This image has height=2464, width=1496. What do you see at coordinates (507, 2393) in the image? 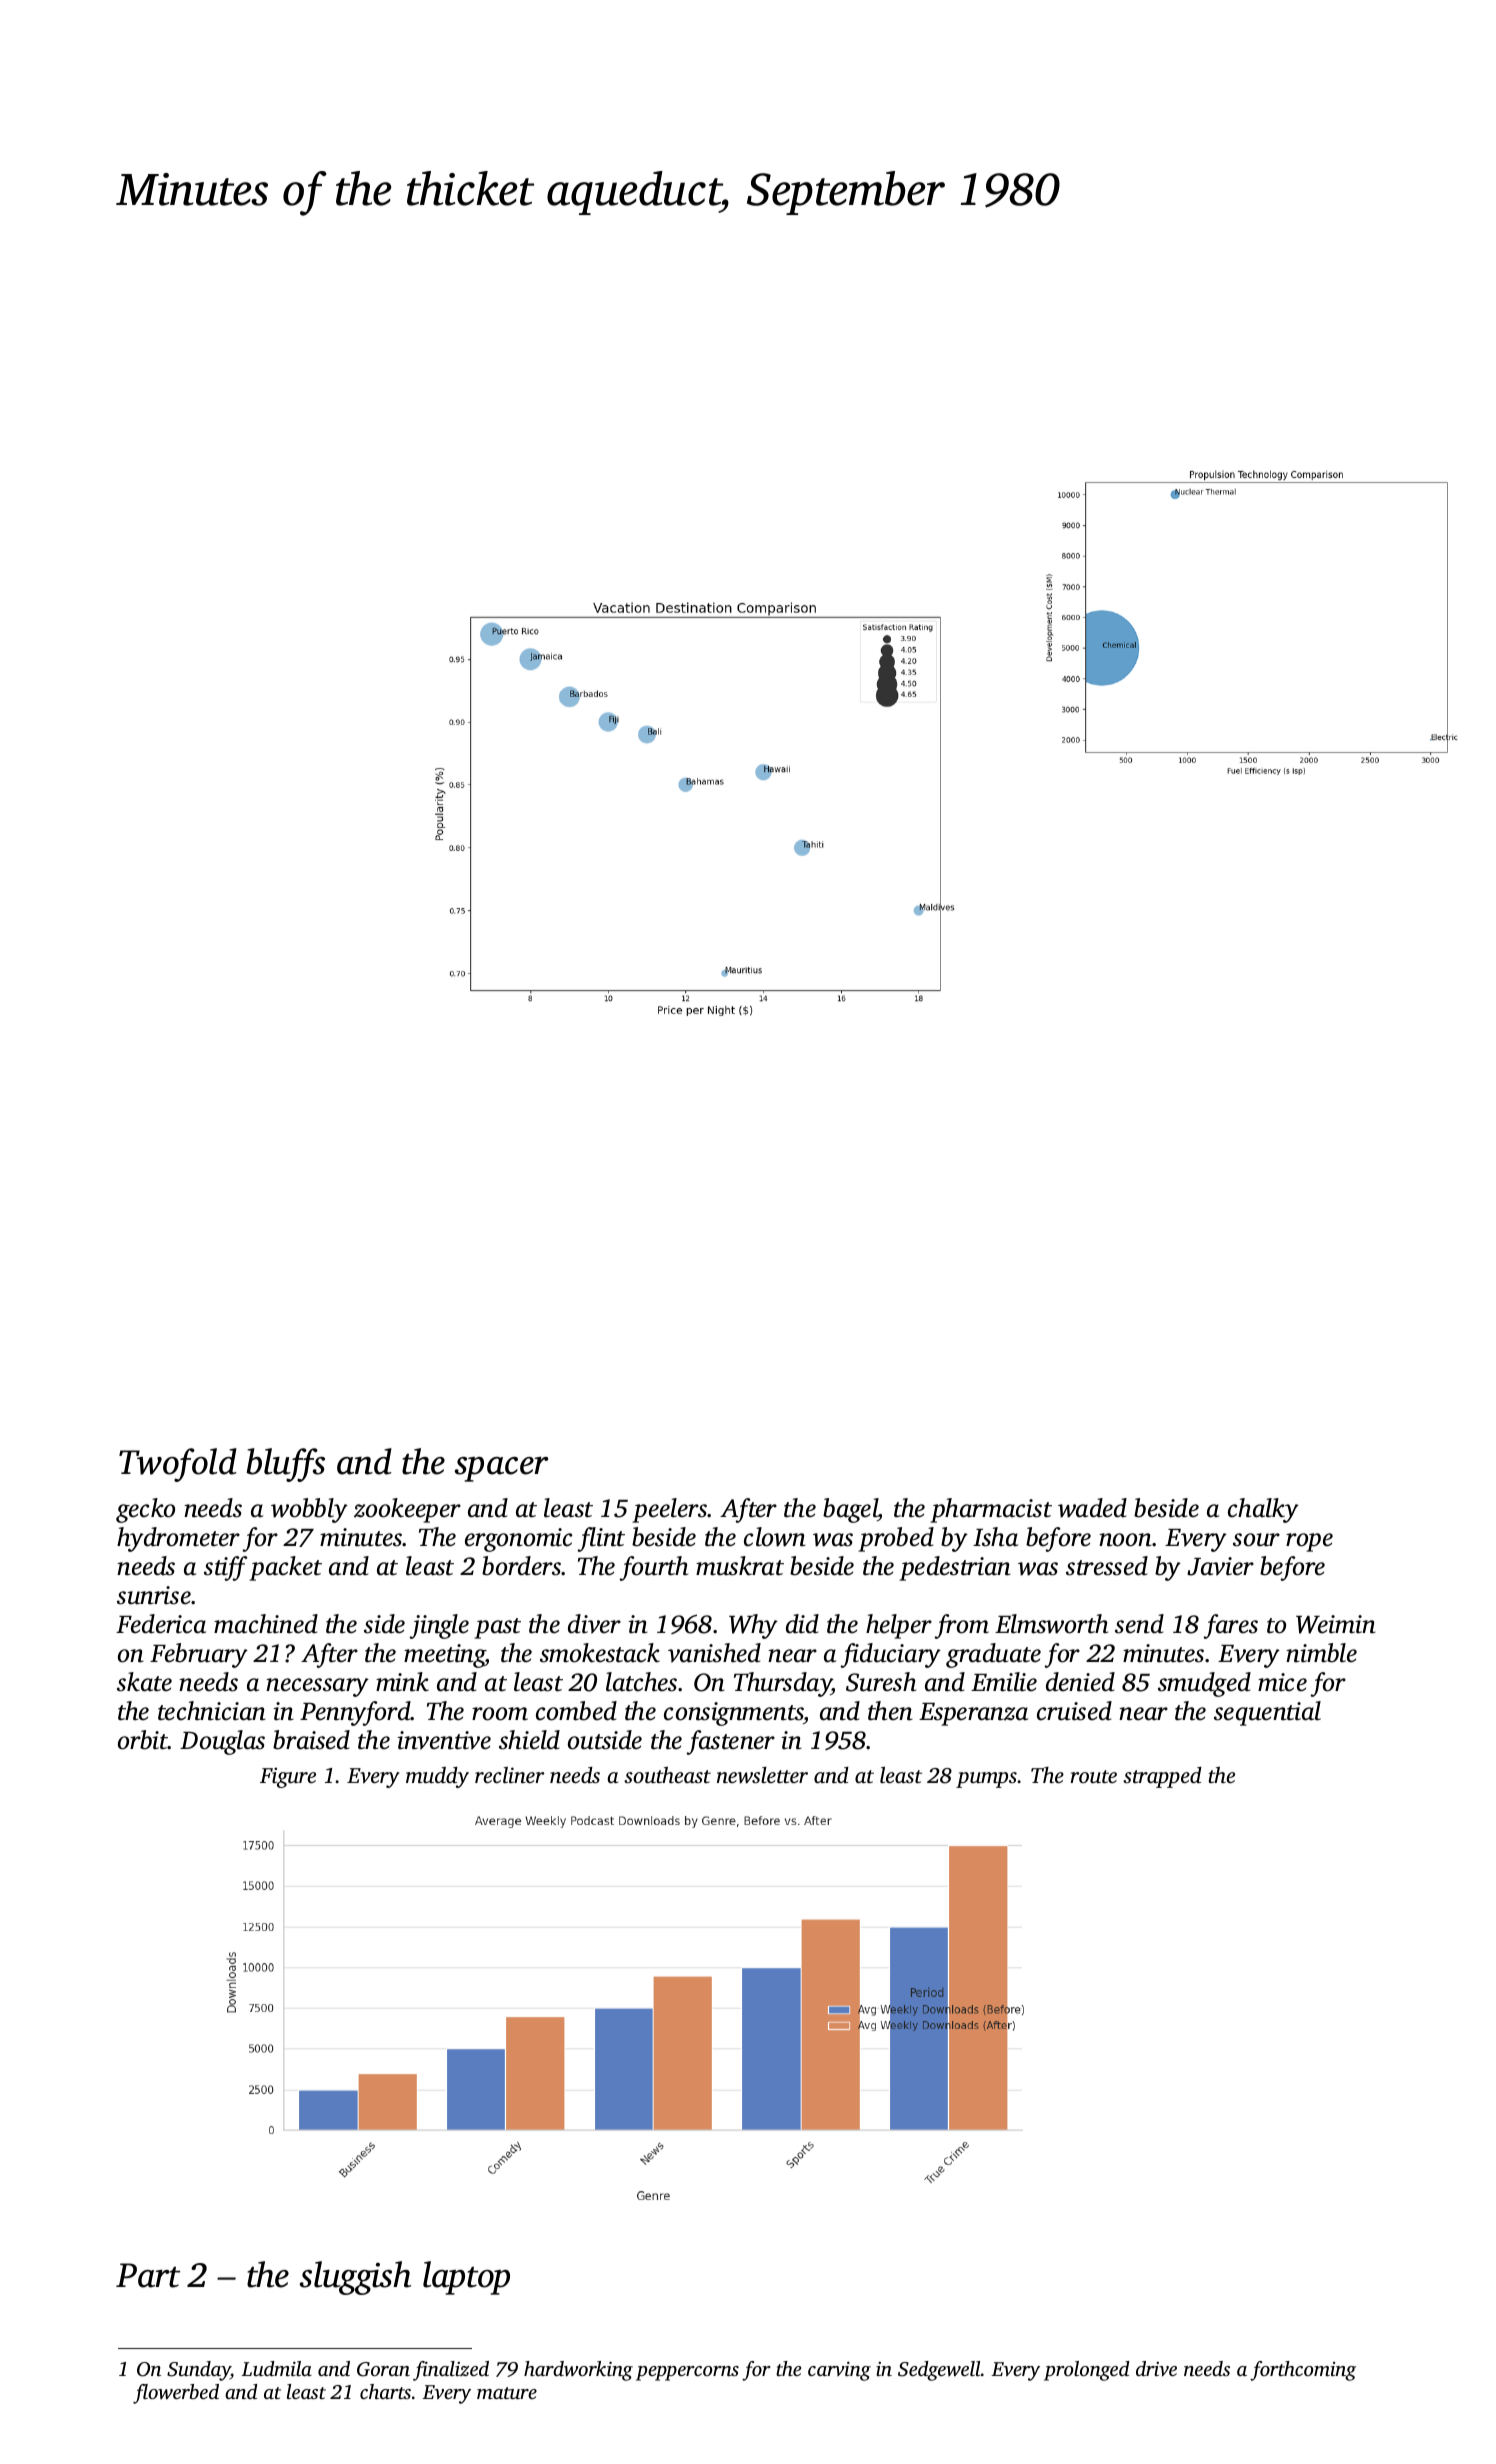
I see `mature` at bounding box center [507, 2393].
